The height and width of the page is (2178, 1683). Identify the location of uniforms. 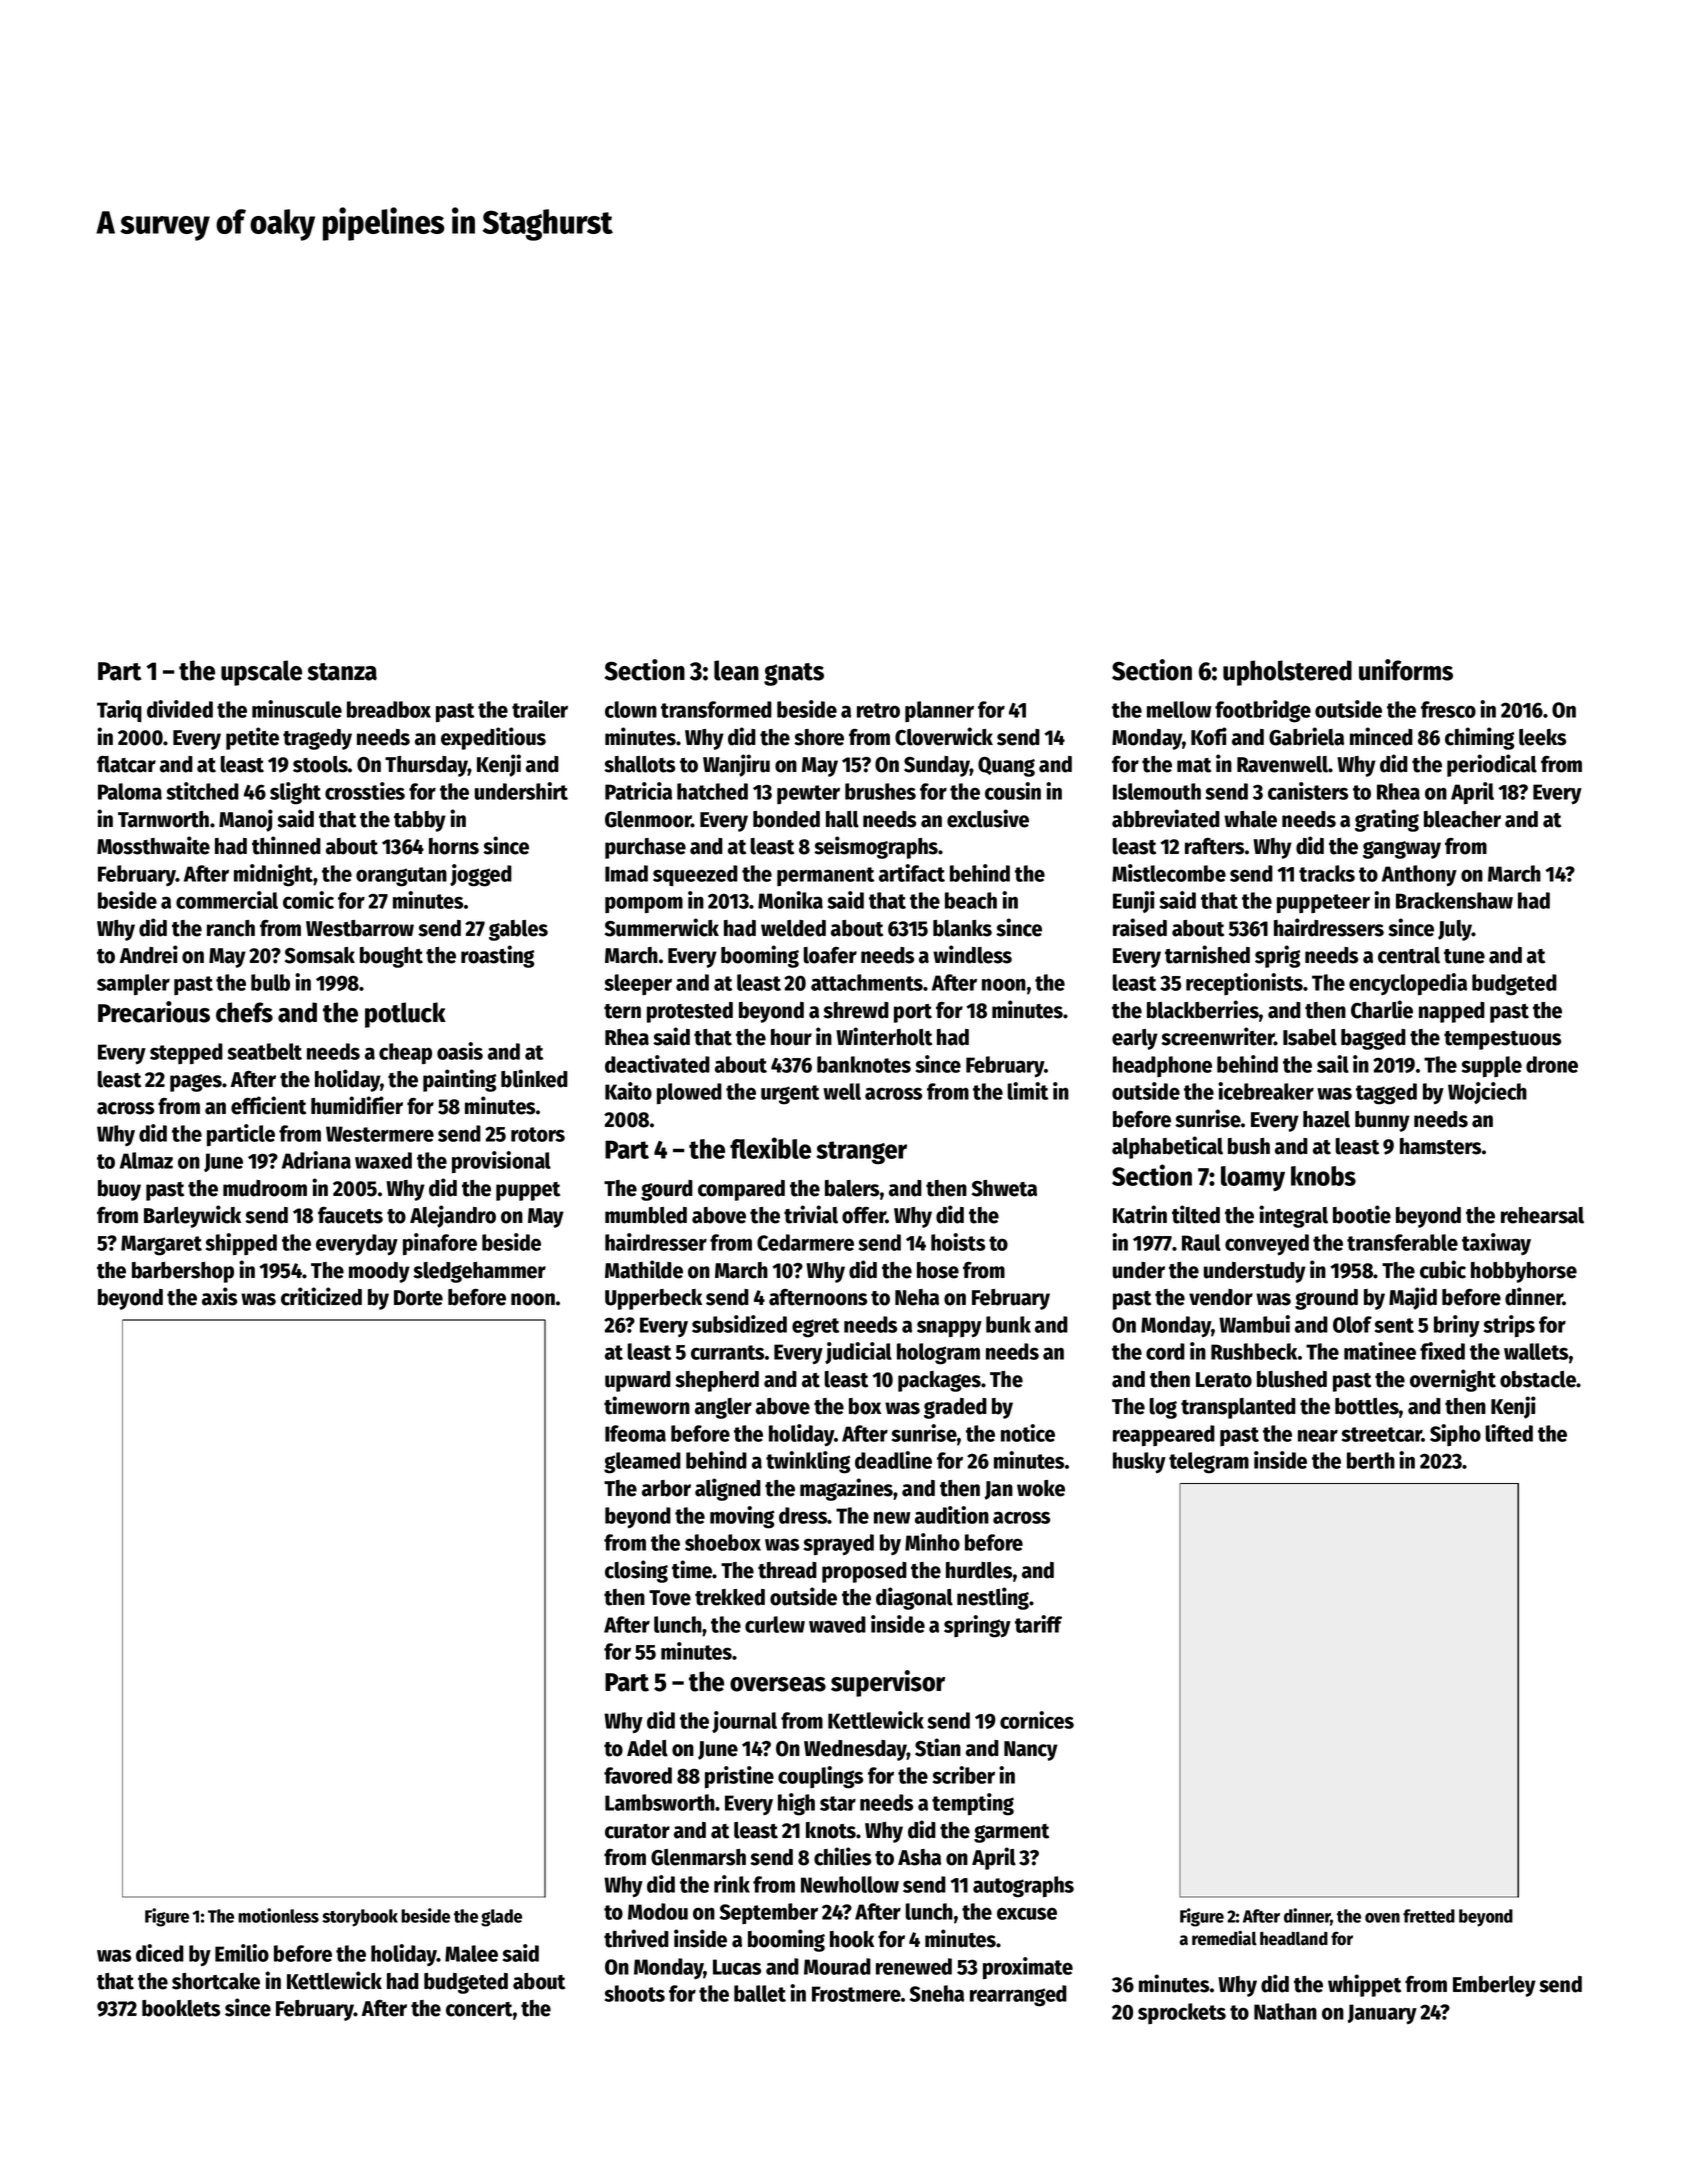
(1406, 670).
